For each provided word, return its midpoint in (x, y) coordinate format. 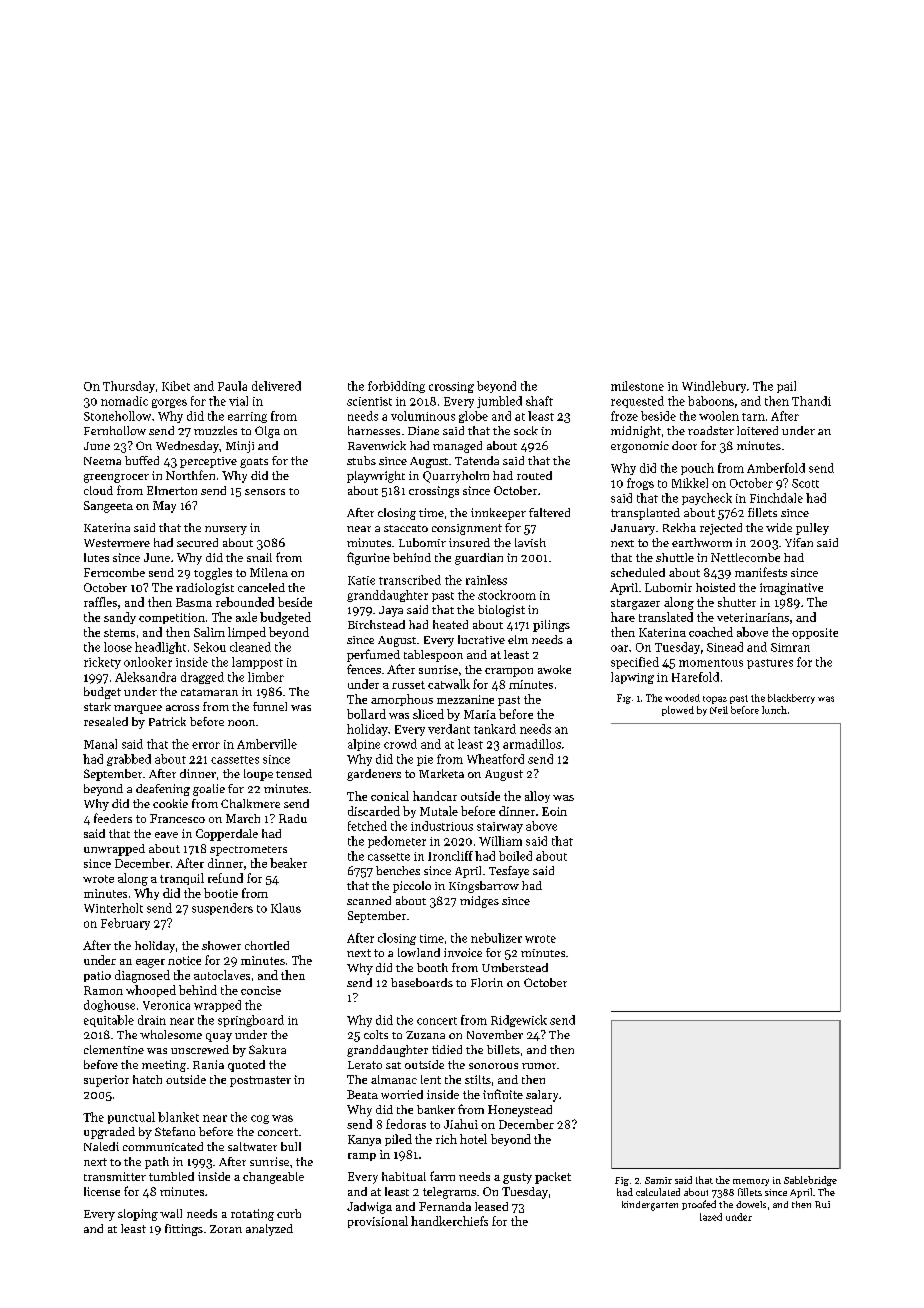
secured (197, 542)
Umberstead (515, 967)
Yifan (799, 542)
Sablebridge (810, 1181)
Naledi (101, 1146)
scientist (369, 401)
